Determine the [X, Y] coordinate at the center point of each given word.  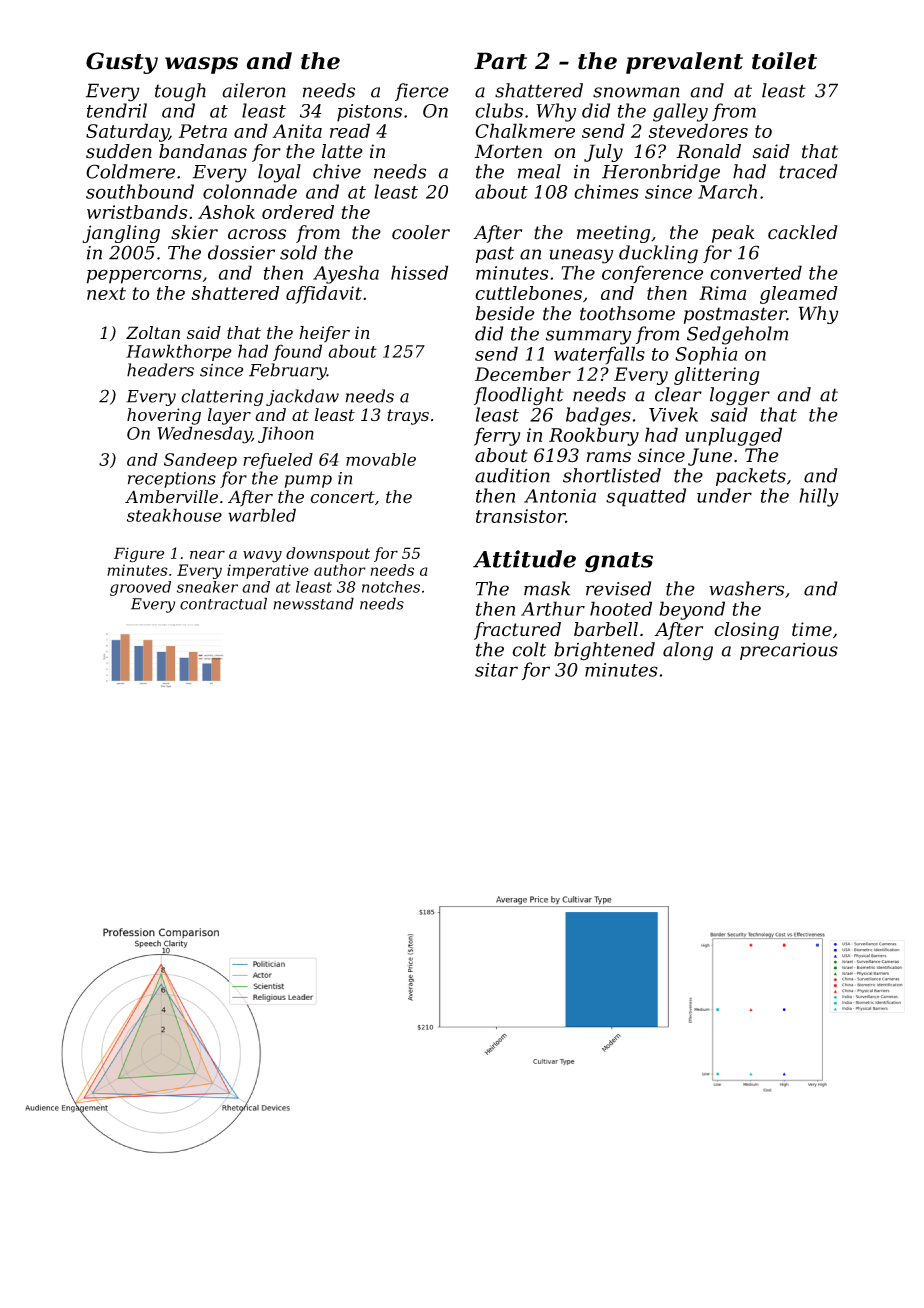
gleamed [799, 295]
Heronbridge [661, 173]
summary [588, 337]
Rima [722, 293]
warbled [262, 515]
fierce [422, 92]
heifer [324, 334]
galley [680, 112]
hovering [164, 416]
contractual [223, 603]
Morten [508, 151]
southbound [140, 191]
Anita [297, 131]
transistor [520, 516]
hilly [819, 497]
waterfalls [599, 355]
